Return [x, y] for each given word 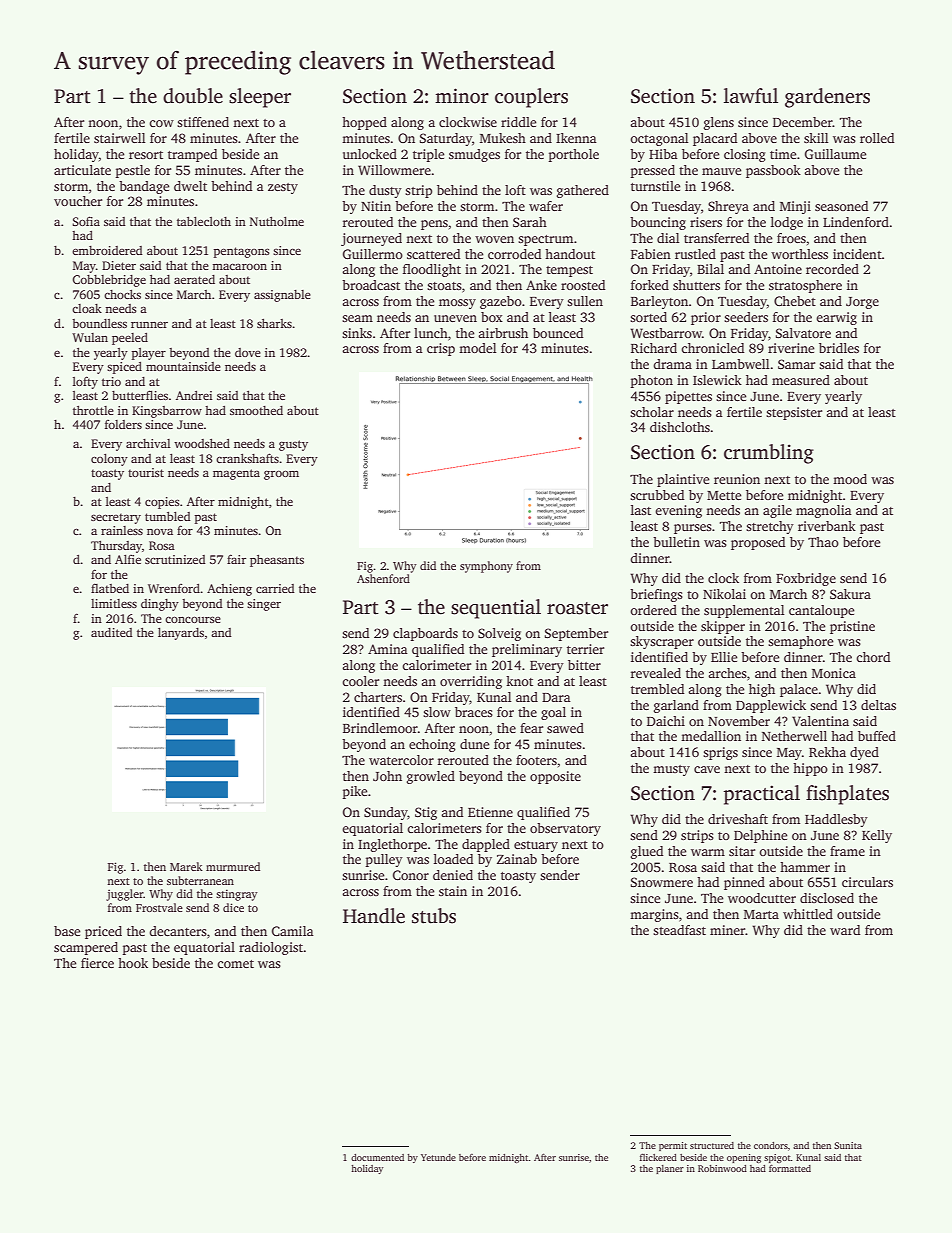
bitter [584, 665]
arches [727, 673]
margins [654, 915]
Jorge [862, 303]
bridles [839, 348]
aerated [194, 279]
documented [377, 1157]
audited [112, 632]
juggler [125, 895]
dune [475, 744]
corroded [514, 254]
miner [728, 930]
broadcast [371, 285]
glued [647, 852]
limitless [114, 603]
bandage [144, 187]
